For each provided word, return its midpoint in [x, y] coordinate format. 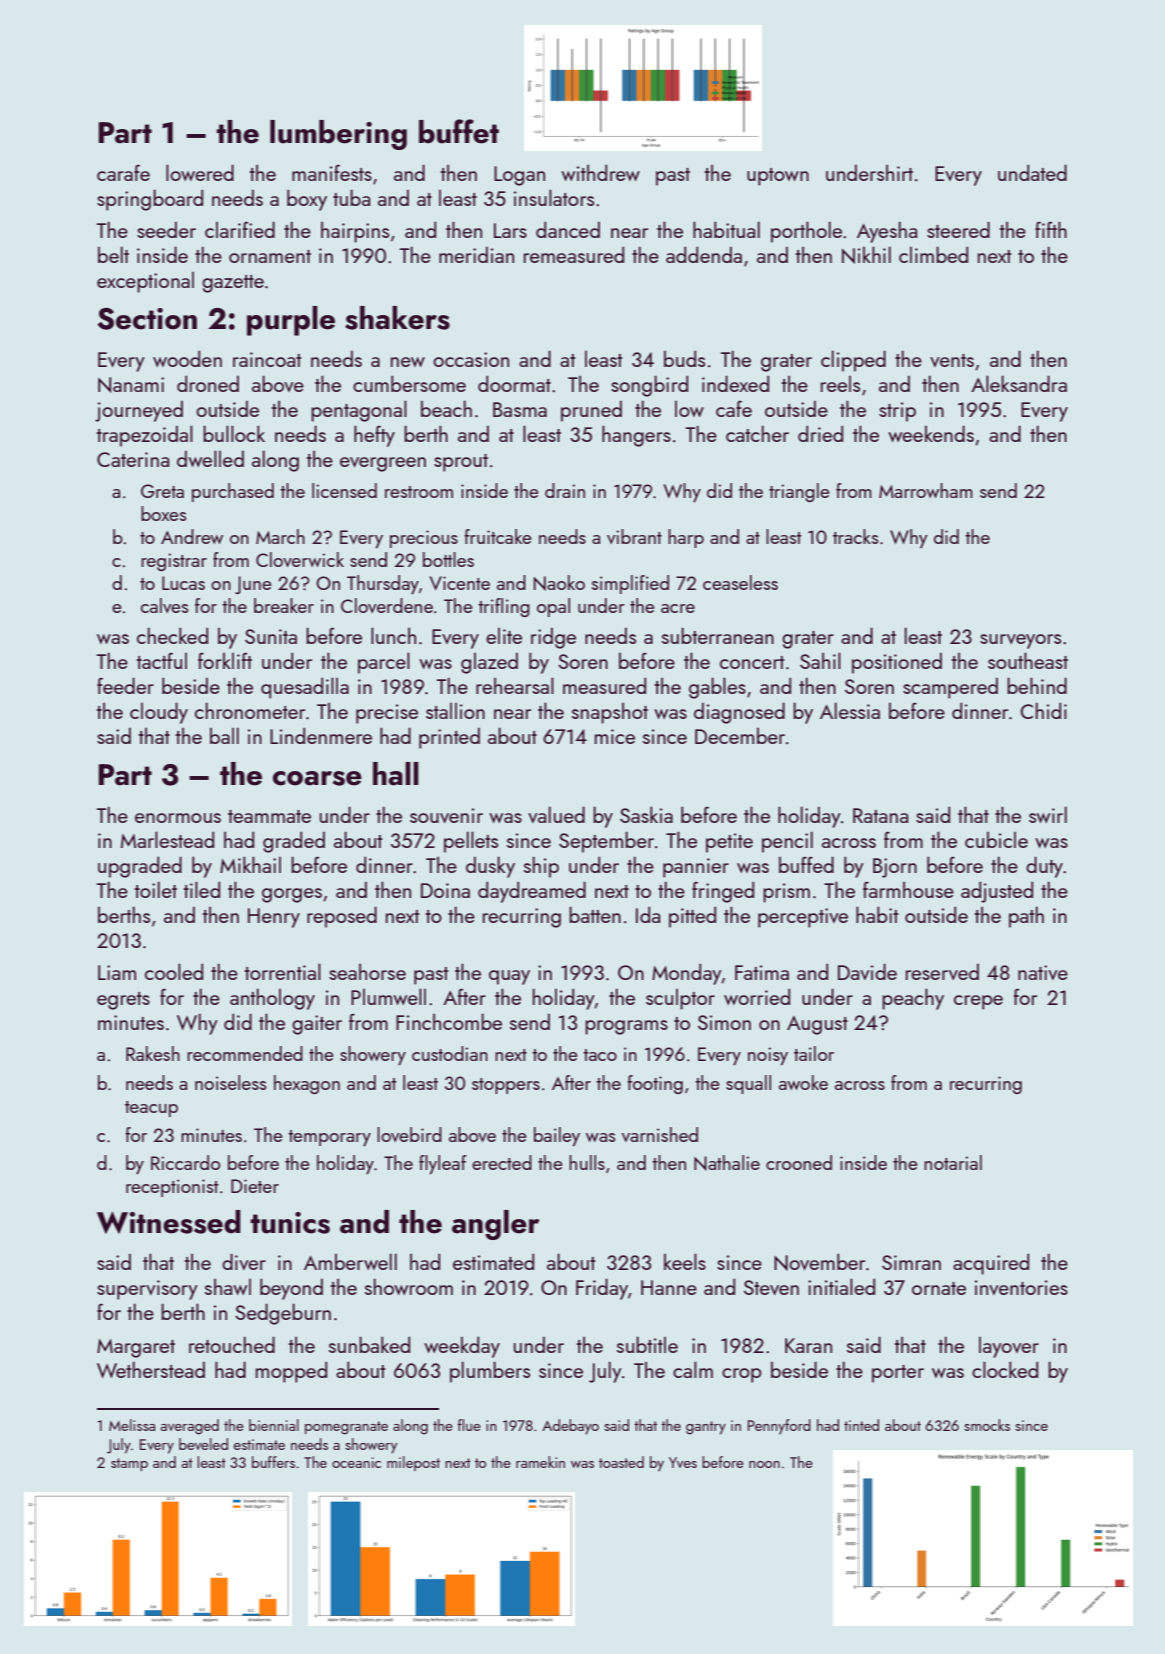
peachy [913, 999]
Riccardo [185, 1162]
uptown [778, 177]
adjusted [997, 892]
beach [446, 409]
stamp [129, 1464]
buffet [459, 131]
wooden [187, 359]
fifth [1051, 229]
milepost [413, 1463]
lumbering [338, 135]
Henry [274, 918]
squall [748, 1084]
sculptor [680, 999]
